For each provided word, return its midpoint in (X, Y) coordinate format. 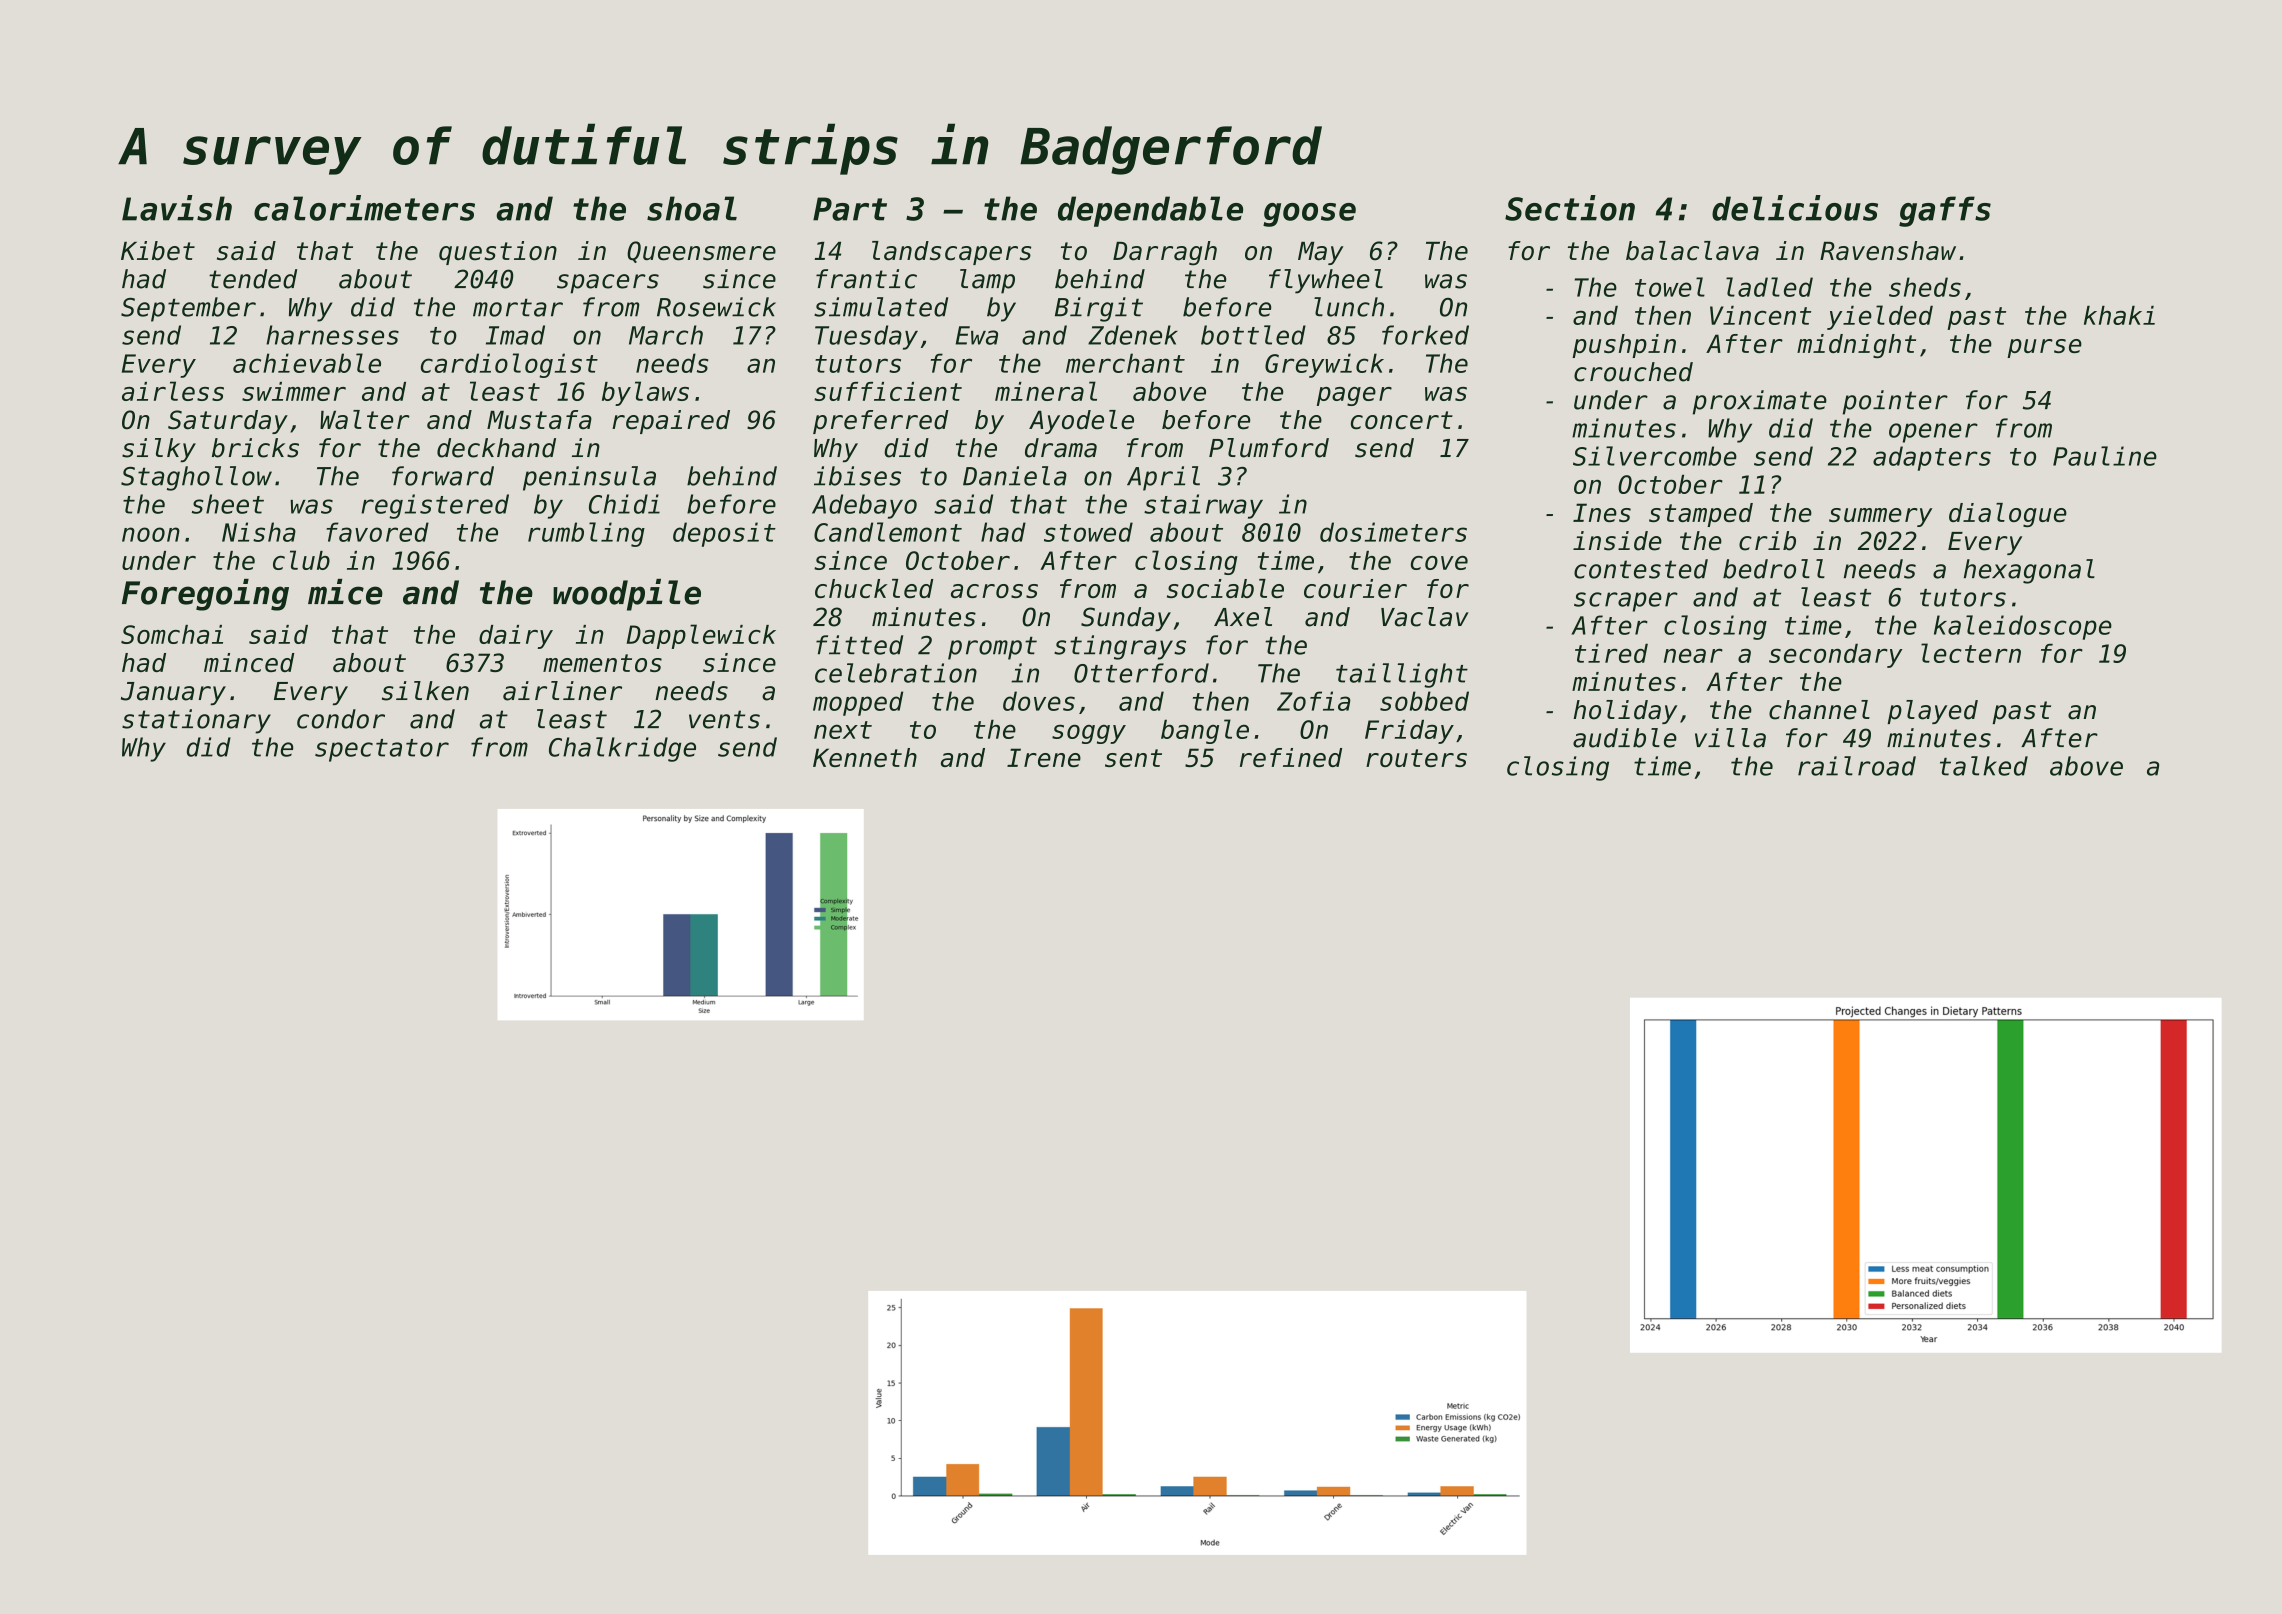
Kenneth (865, 757)
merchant (1125, 363)
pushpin (1624, 346)
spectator (382, 750)
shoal (692, 208)
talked (1984, 766)
